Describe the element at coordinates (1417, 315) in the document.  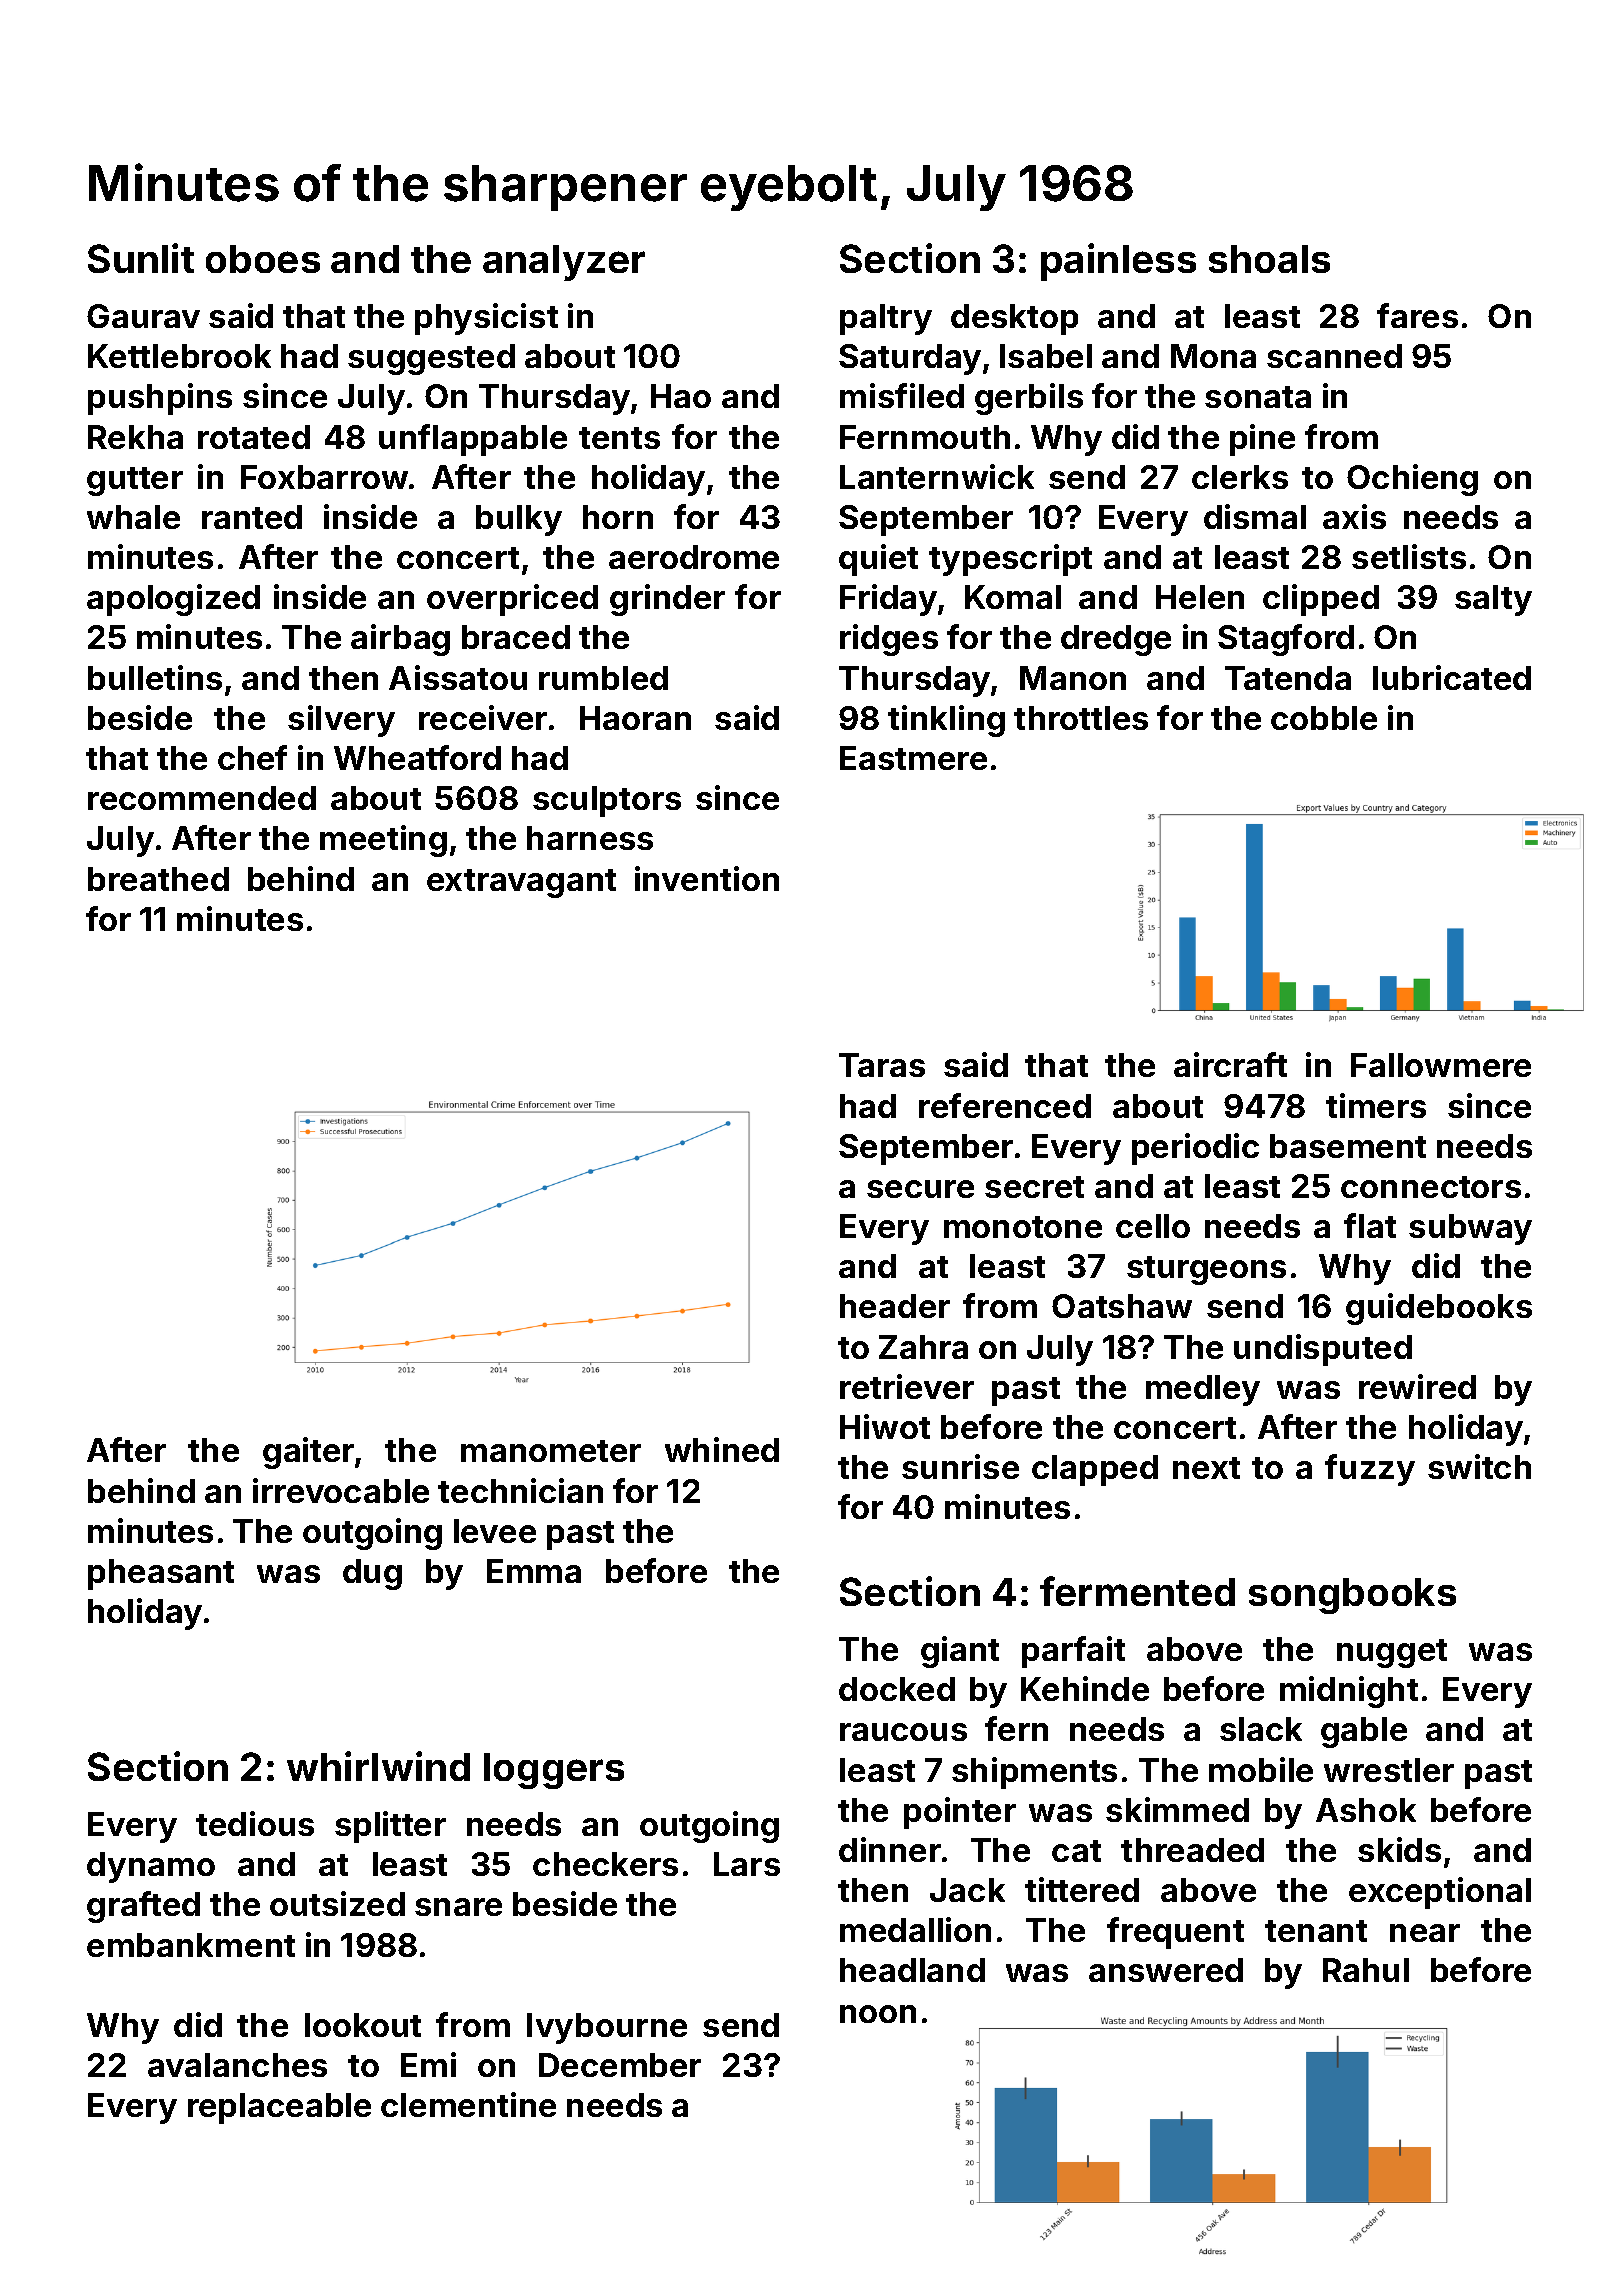
I see `fares` at that location.
